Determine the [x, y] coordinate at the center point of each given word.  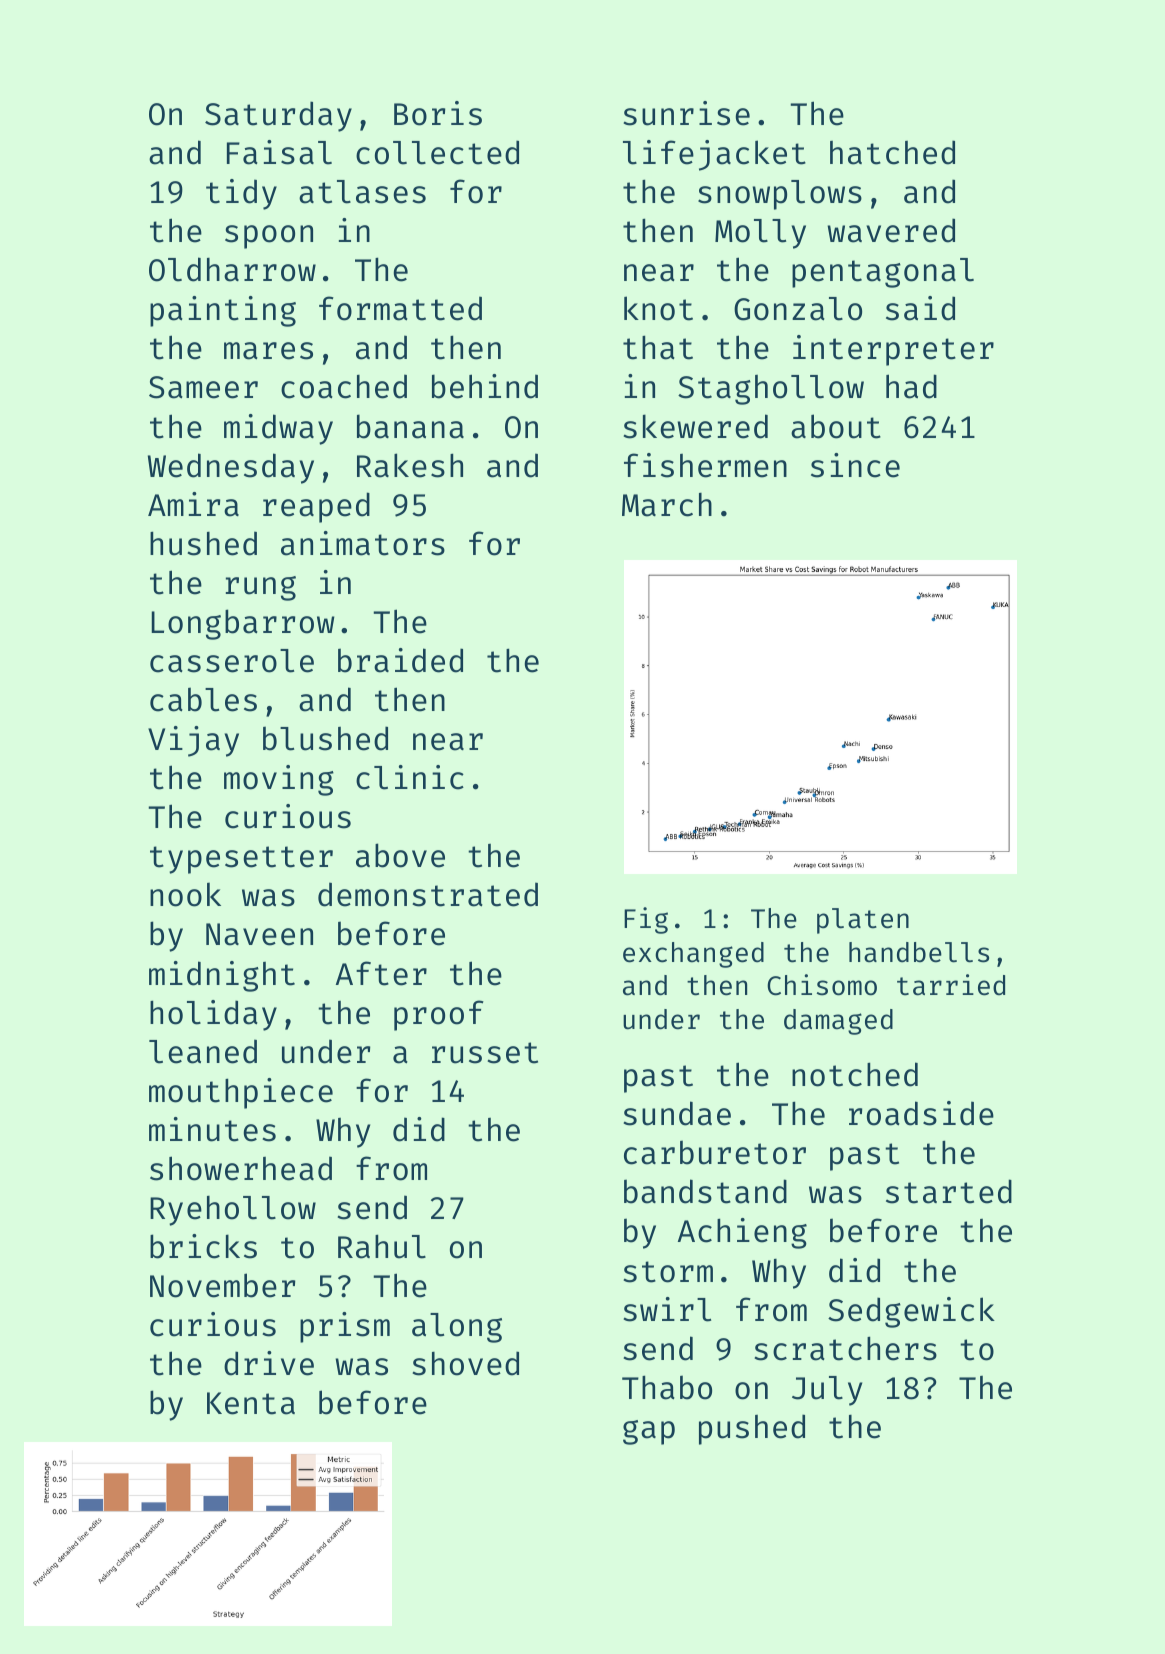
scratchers [845, 1348]
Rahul [382, 1246]
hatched [892, 152]
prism [345, 1327]
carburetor [715, 1152]
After [381, 973]
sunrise [686, 113]
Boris [438, 113]
